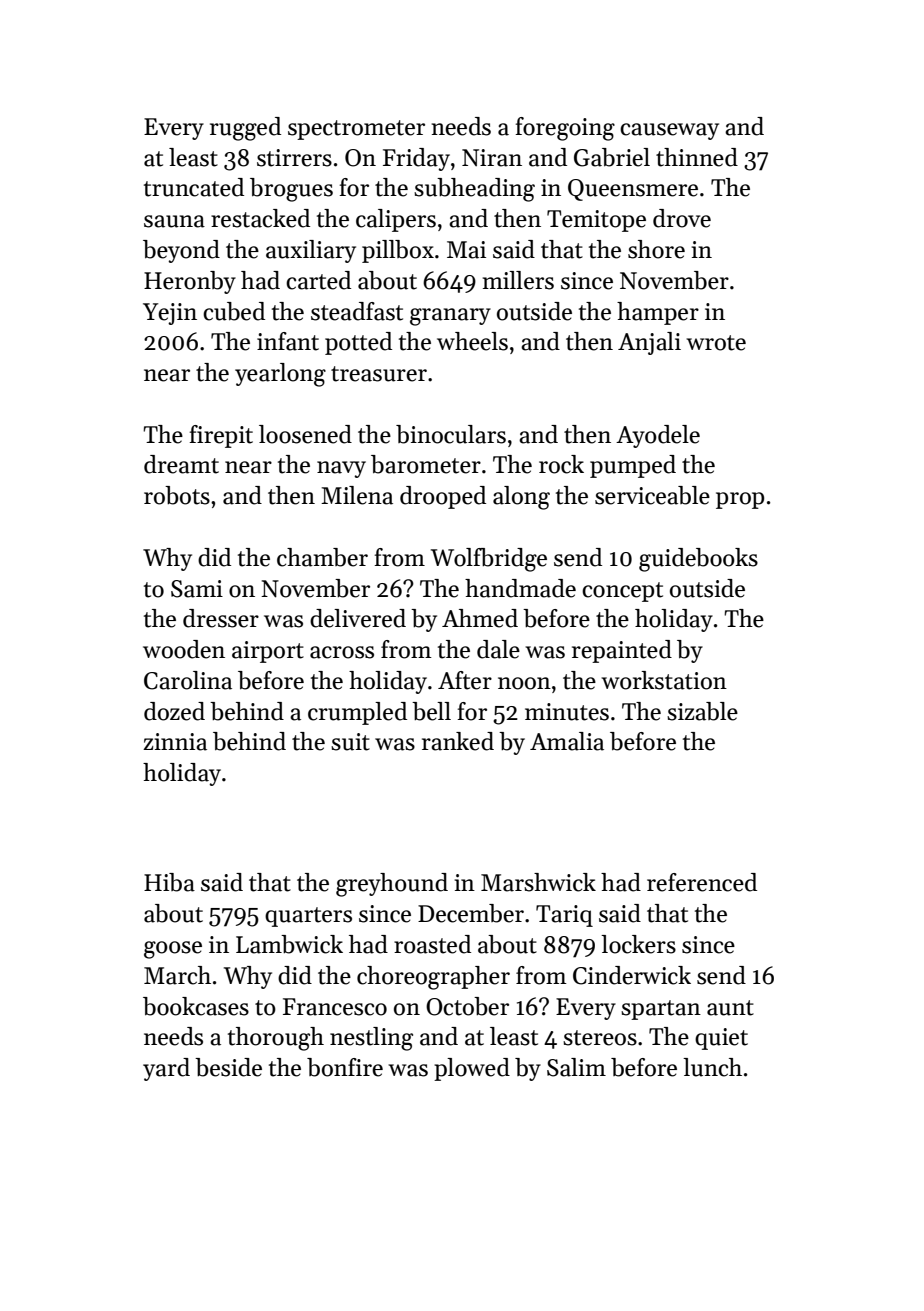  Describe the element at coordinates (291, 190) in the screenshot. I see `brogues` at that location.
